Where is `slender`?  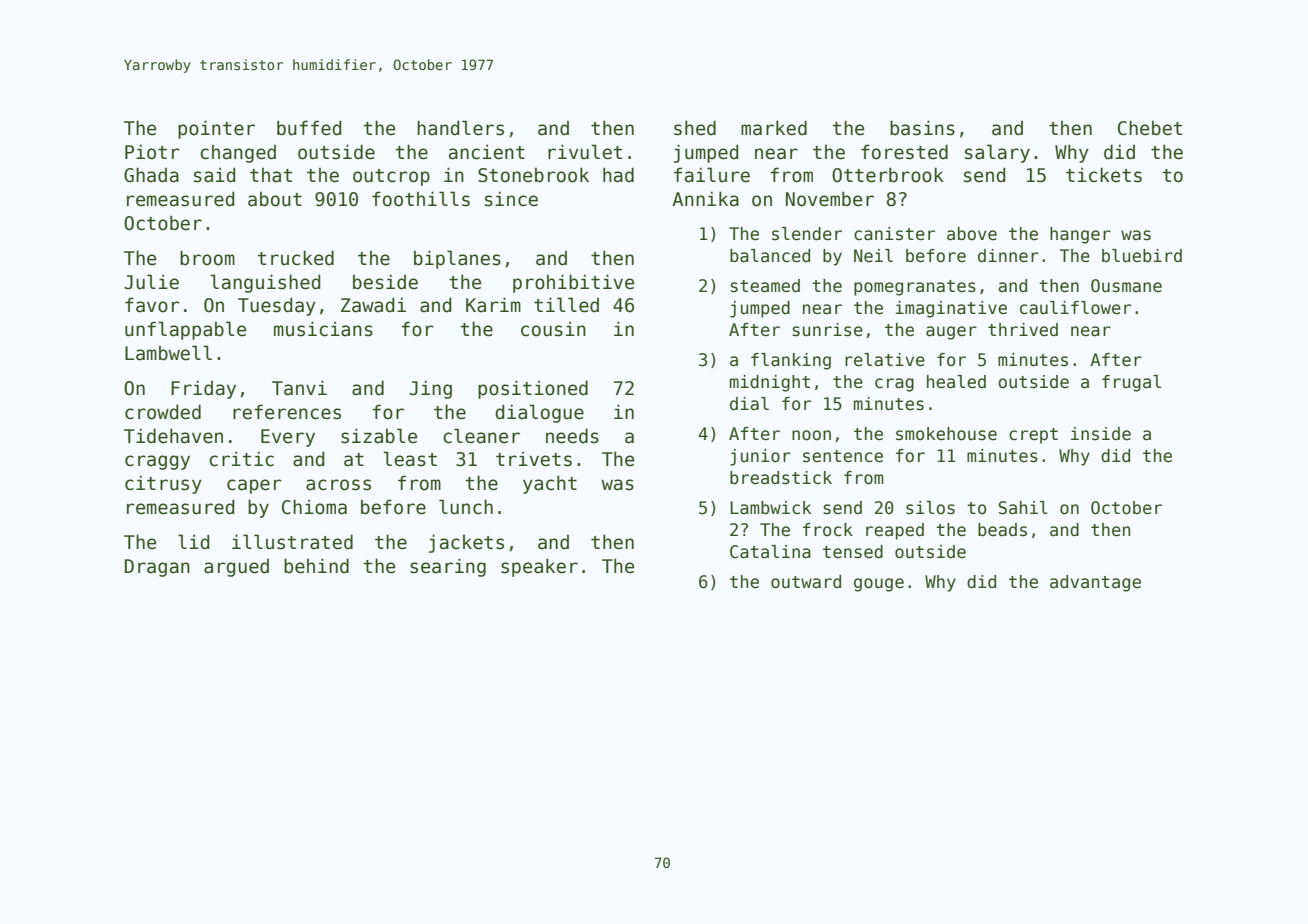 slender is located at coordinates (807, 234).
